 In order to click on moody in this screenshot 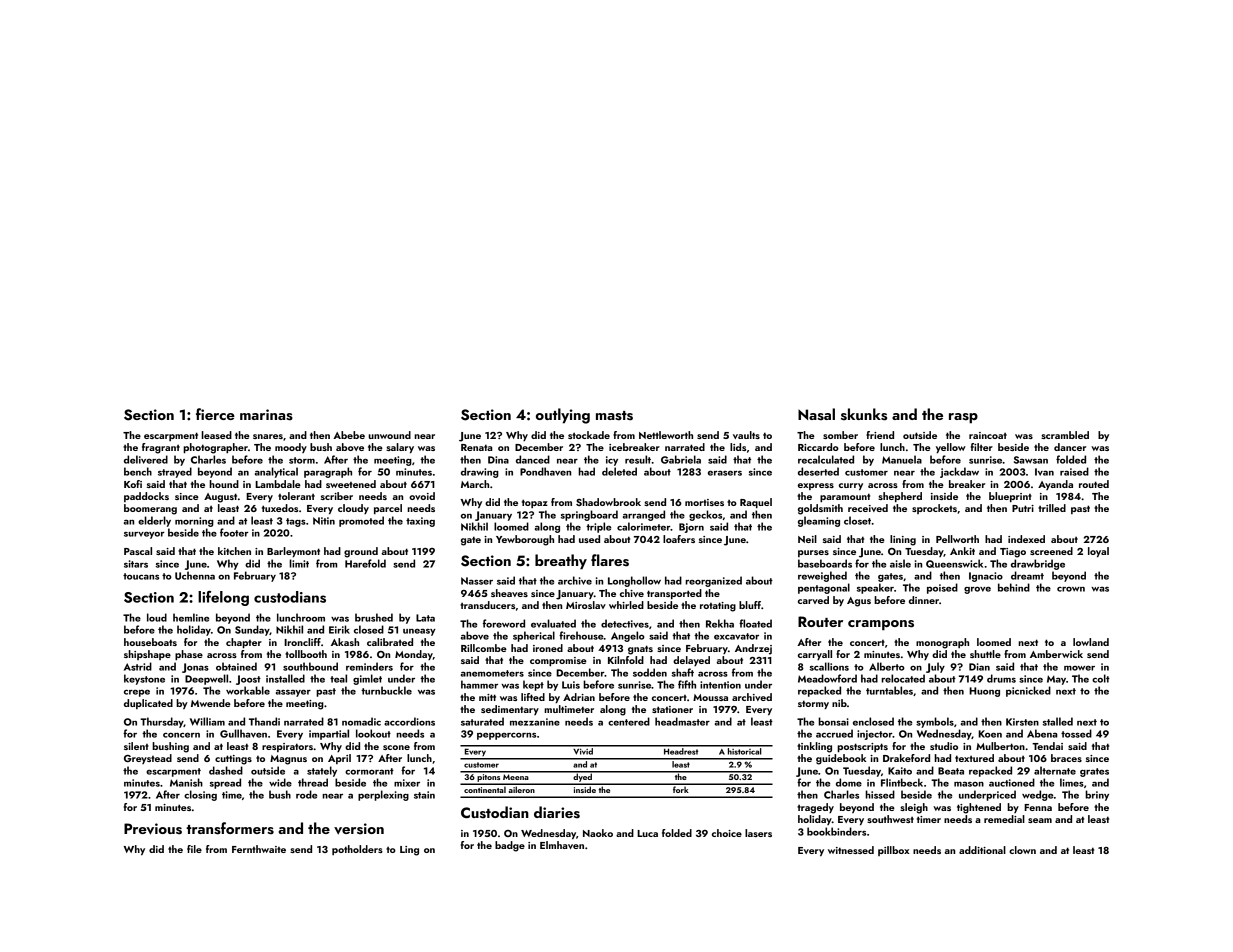, I will do `click(291, 448)`.
